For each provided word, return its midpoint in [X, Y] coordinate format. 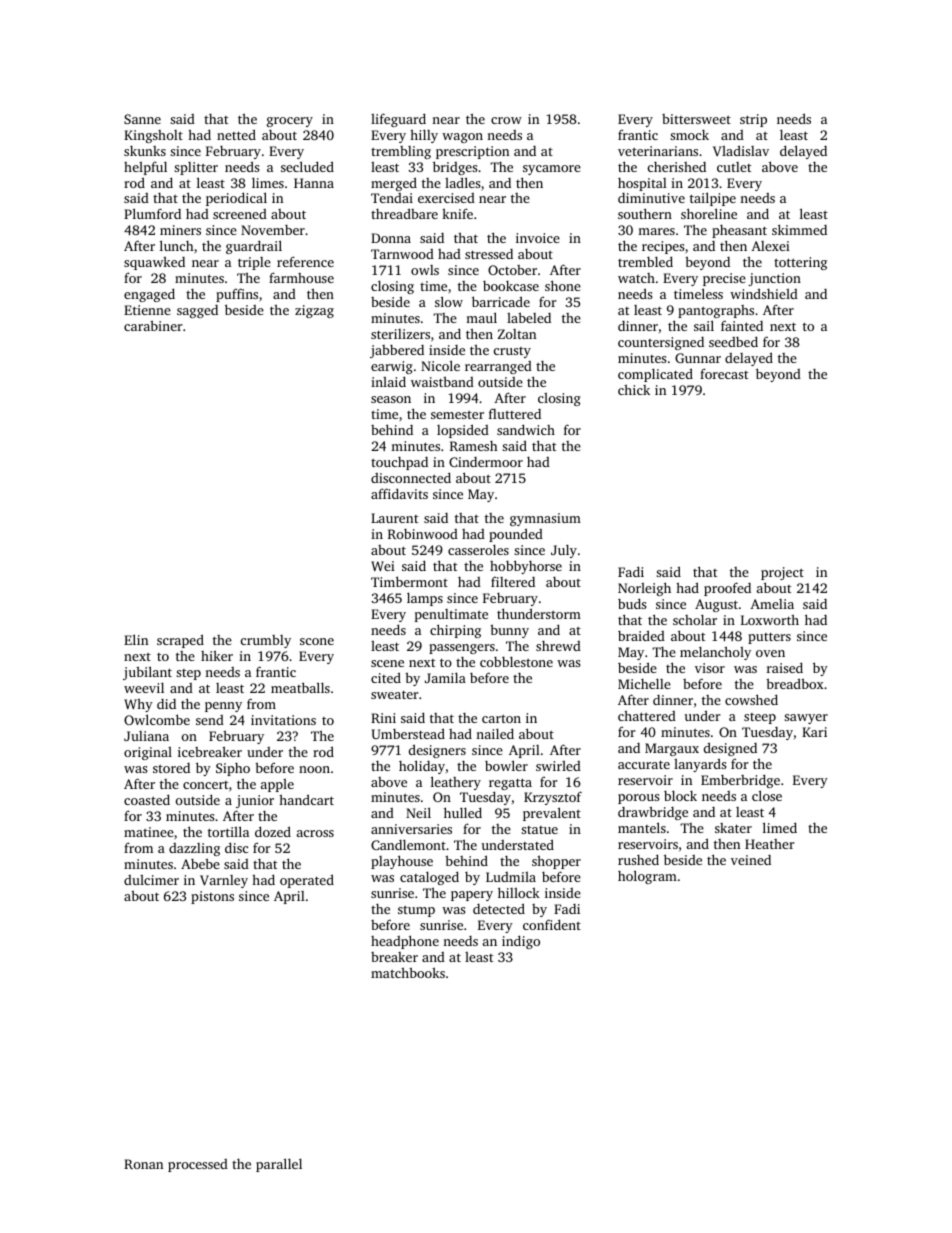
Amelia [772, 604]
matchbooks [408, 972]
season [391, 399]
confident [552, 924]
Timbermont [409, 581]
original [148, 753]
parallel [279, 1165]
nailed [495, 733]
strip [753, 120]
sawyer [806, 719]
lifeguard [398, 120]
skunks [145, 151]
